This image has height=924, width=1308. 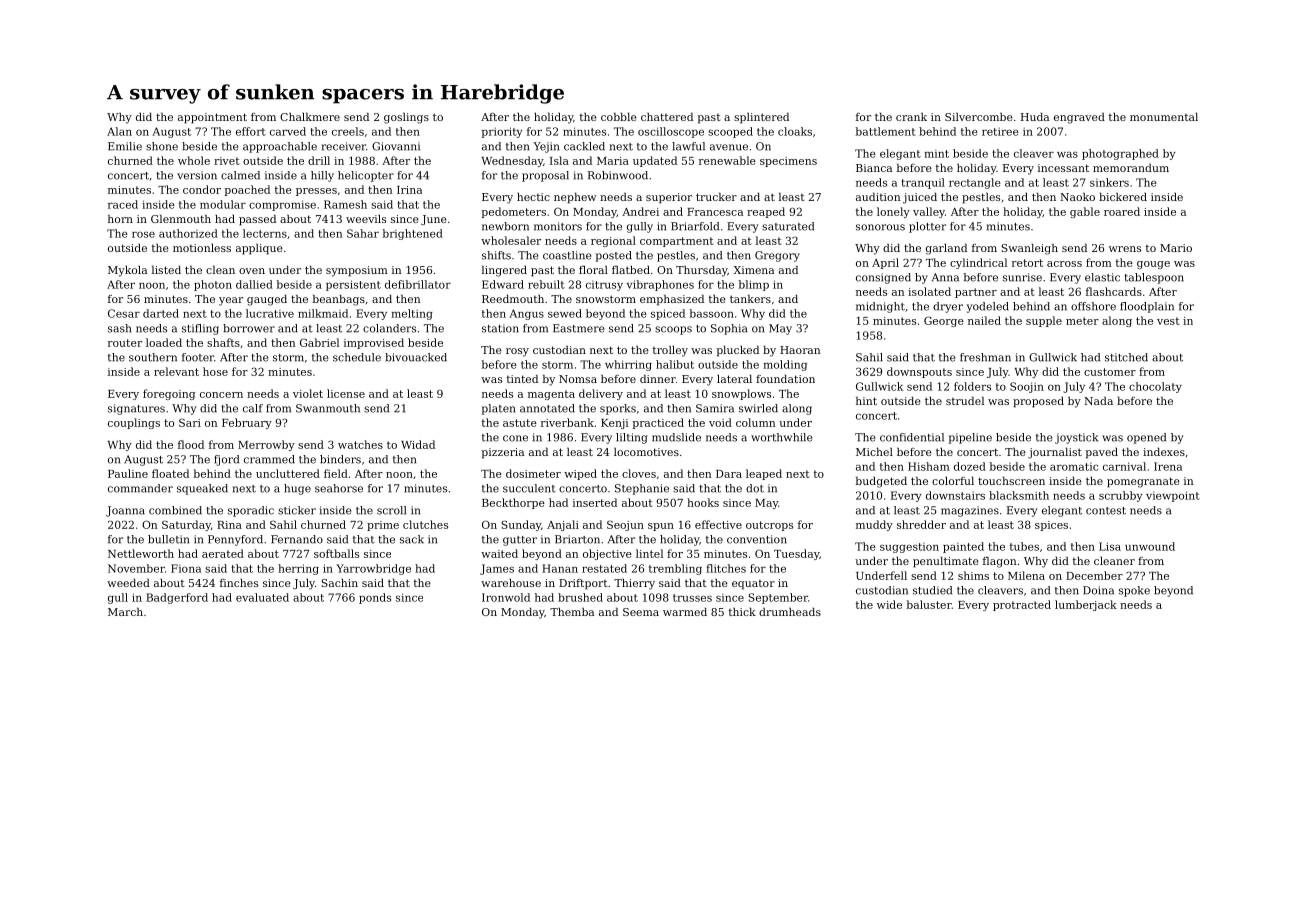 What do you see at coordinates (1063, 168) in the image?
I see `incessant` at bounding box center [1063, 168].
